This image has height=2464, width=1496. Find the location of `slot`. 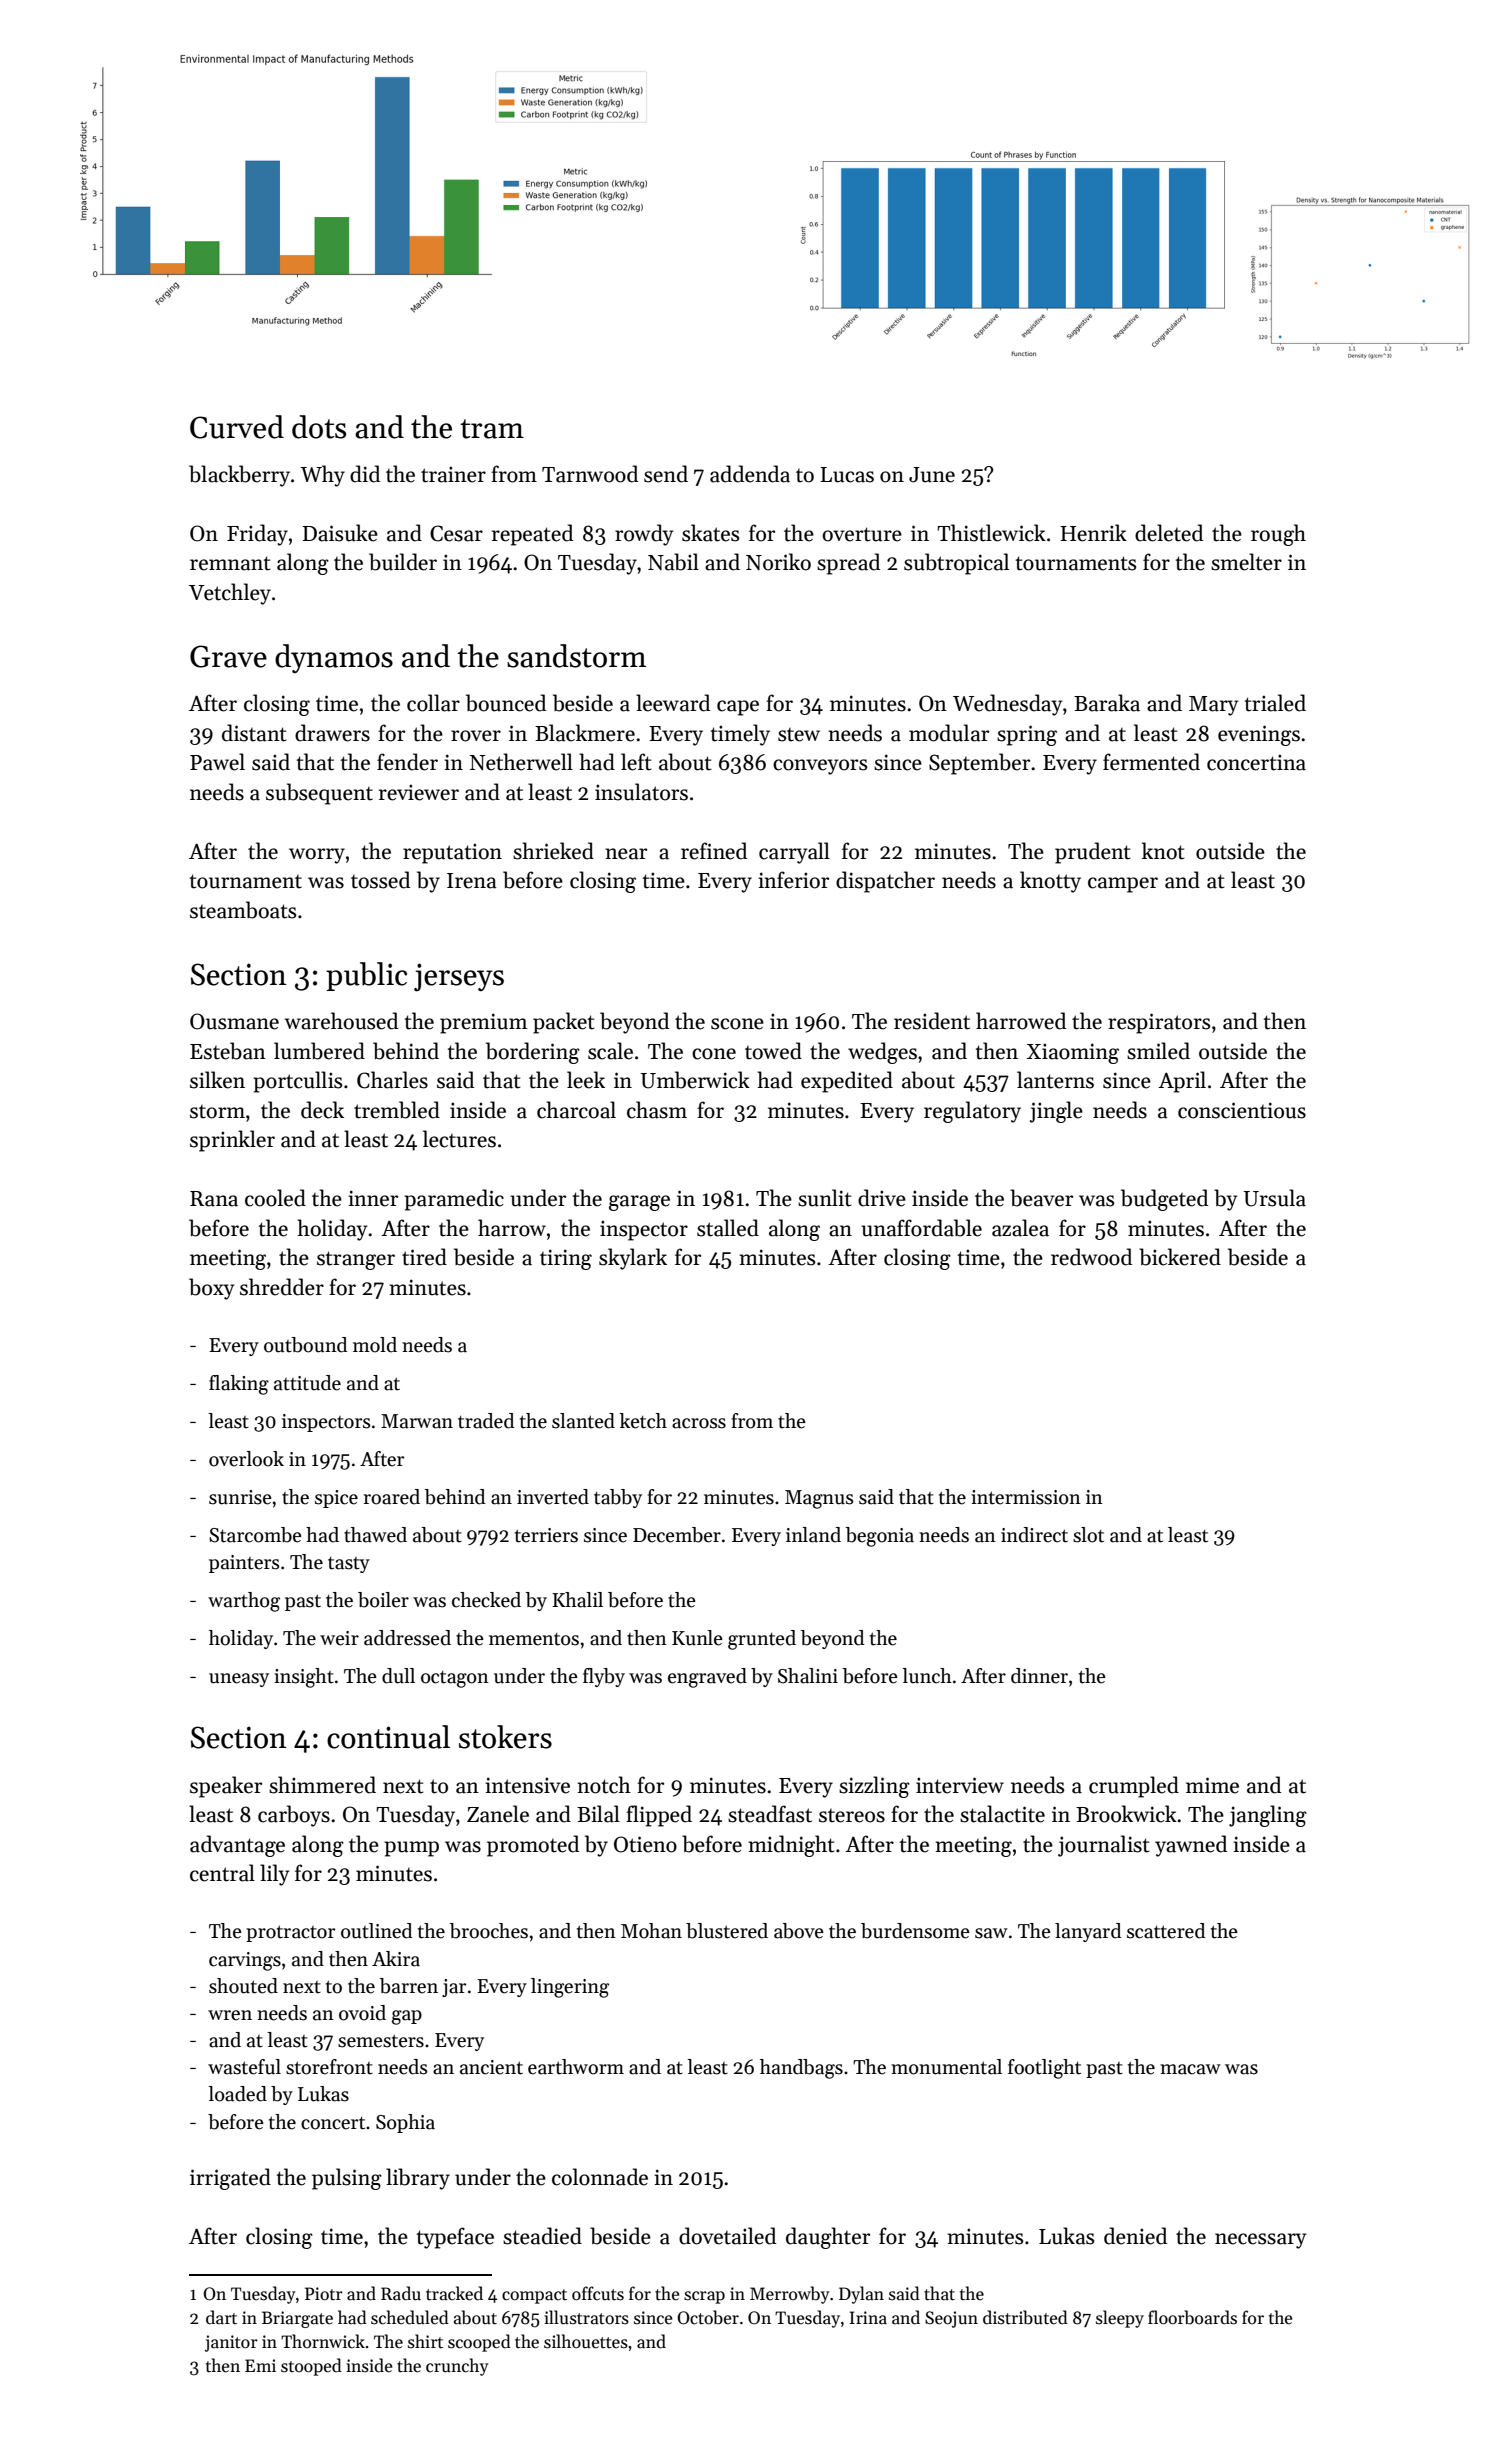

slot is located at coordinates (1088, 1535).
